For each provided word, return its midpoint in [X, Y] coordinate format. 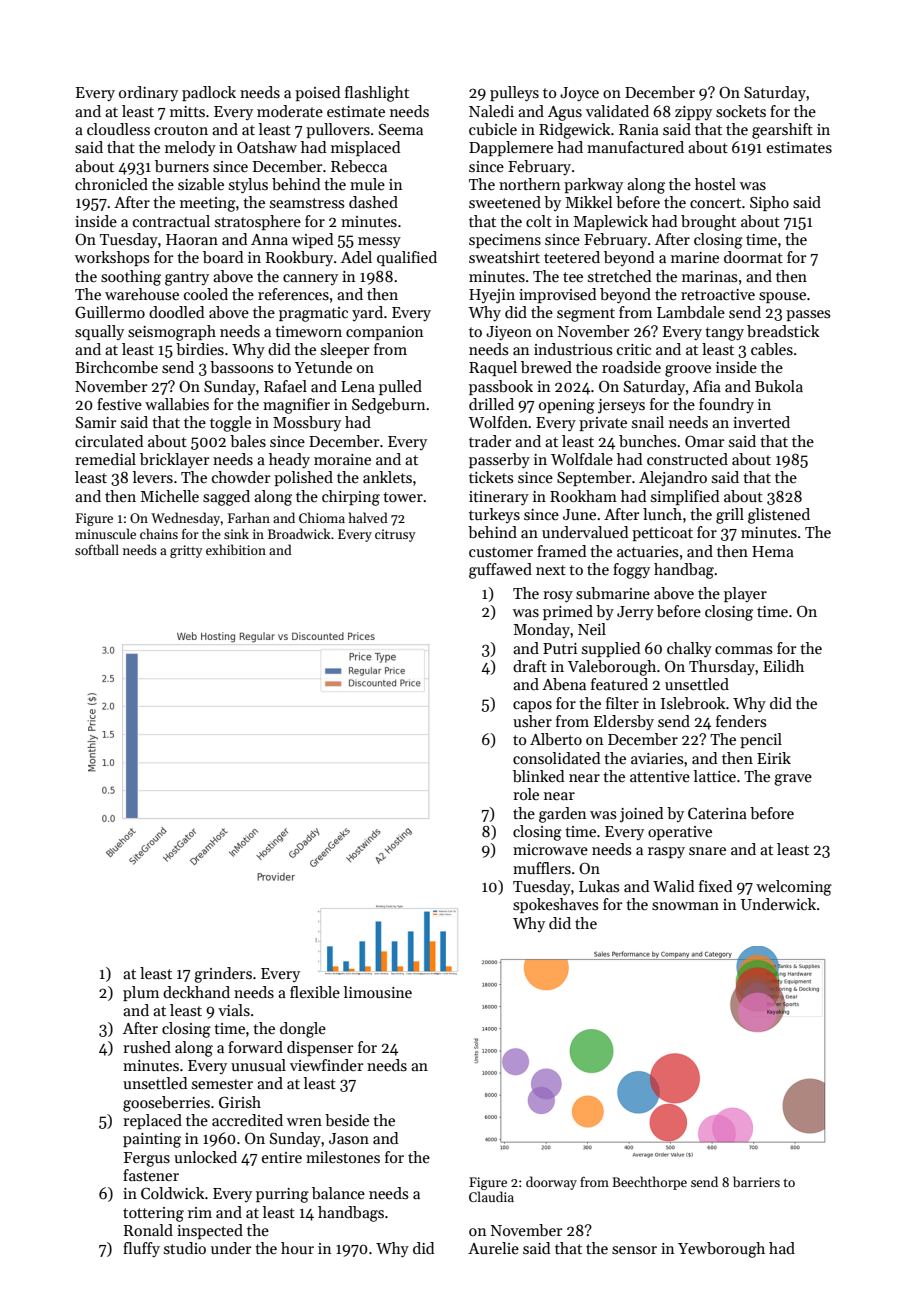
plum [141, 993]
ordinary [148, 93]
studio [185, 1248]
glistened [779, 516]
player [745, 594]
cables [772, 349]
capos [532, 706]
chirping [351, 498]
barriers [756, 1181]
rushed [147, 1047]
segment [586, 315]
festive [119, 404]
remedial [105, 459]
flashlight [377, 94]
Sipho [769, 203]
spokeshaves [555, 905]
